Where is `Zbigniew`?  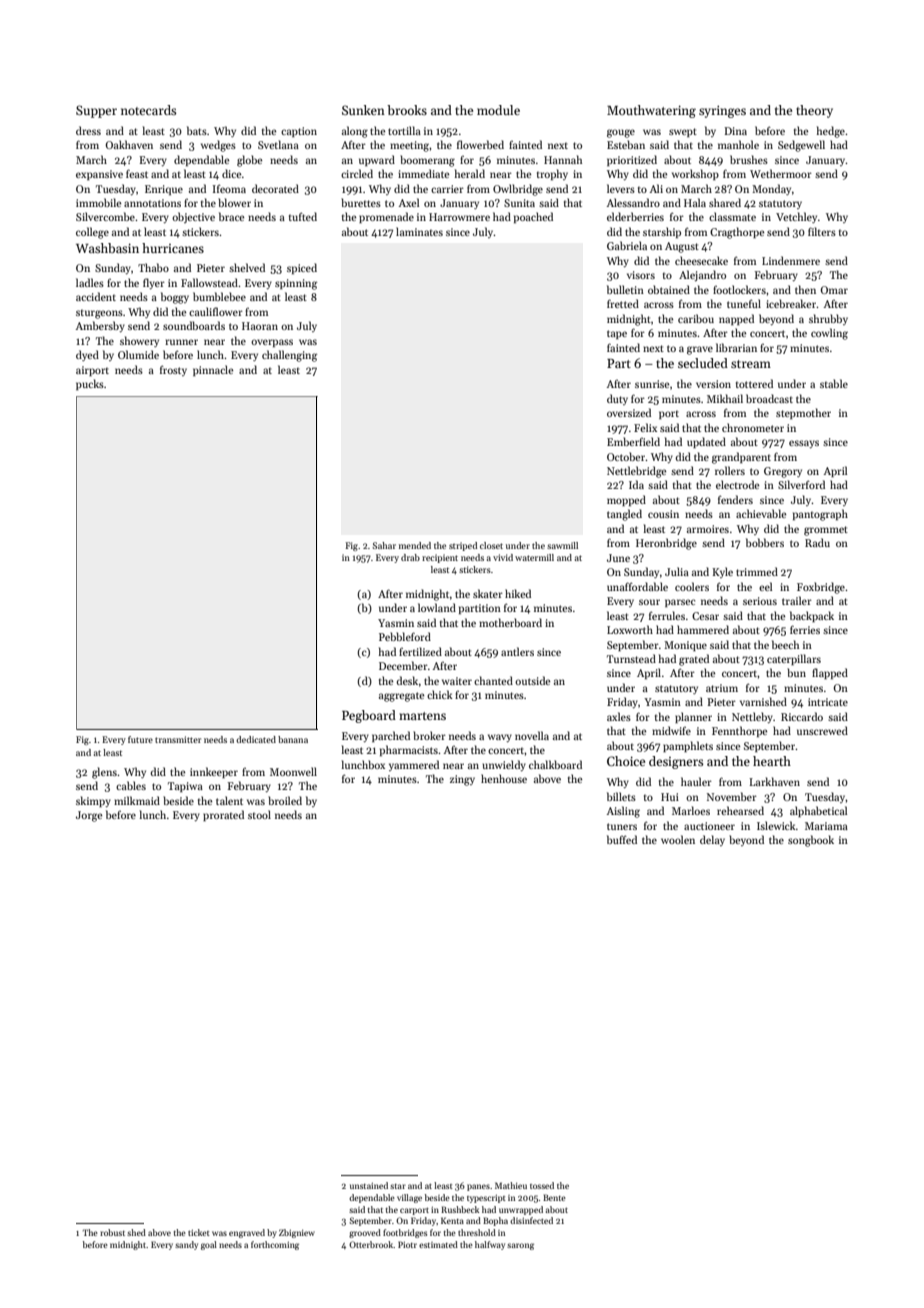 Zbigniew is located at coordinates (297, 1233).
